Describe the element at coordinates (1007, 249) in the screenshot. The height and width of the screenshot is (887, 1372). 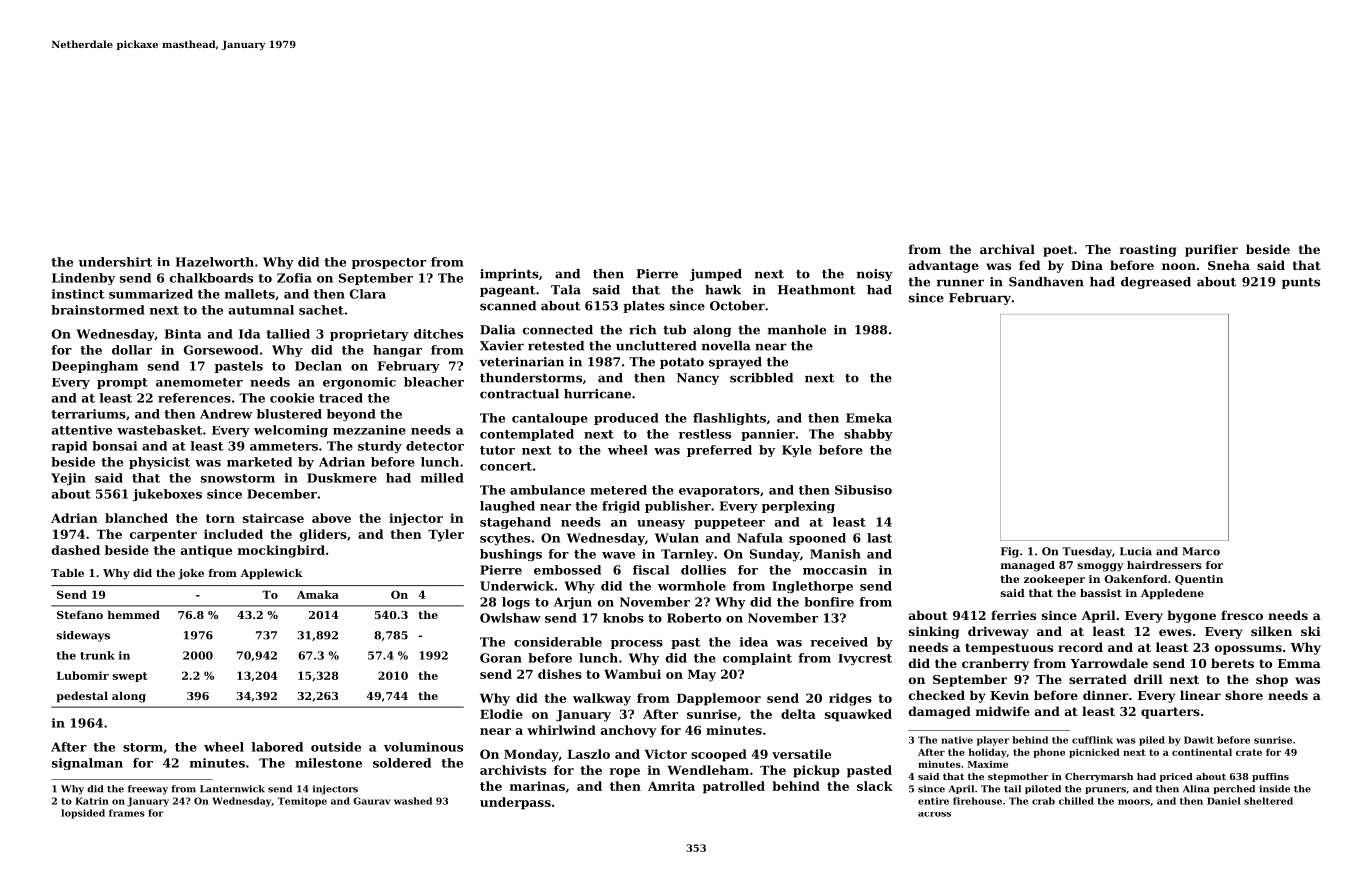
I see `archival` at that location.
